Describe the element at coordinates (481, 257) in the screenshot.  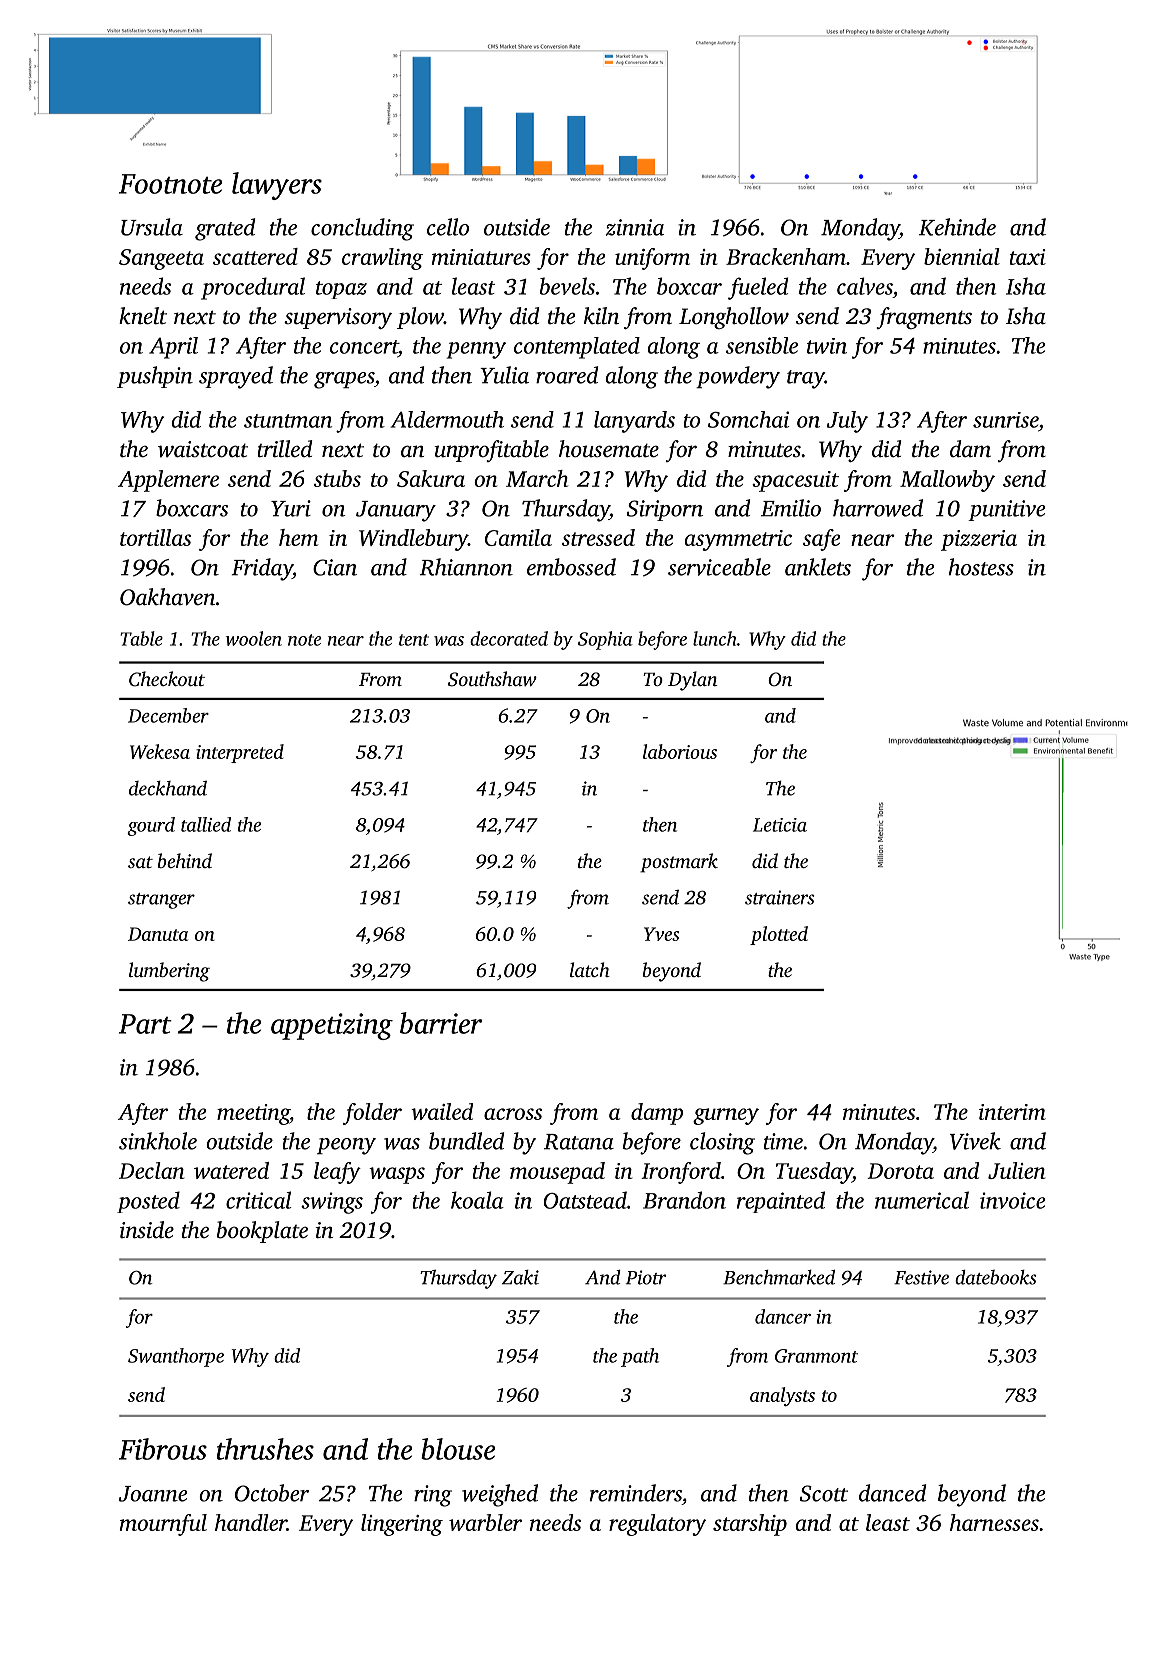
I see `miniatures` at that location.
